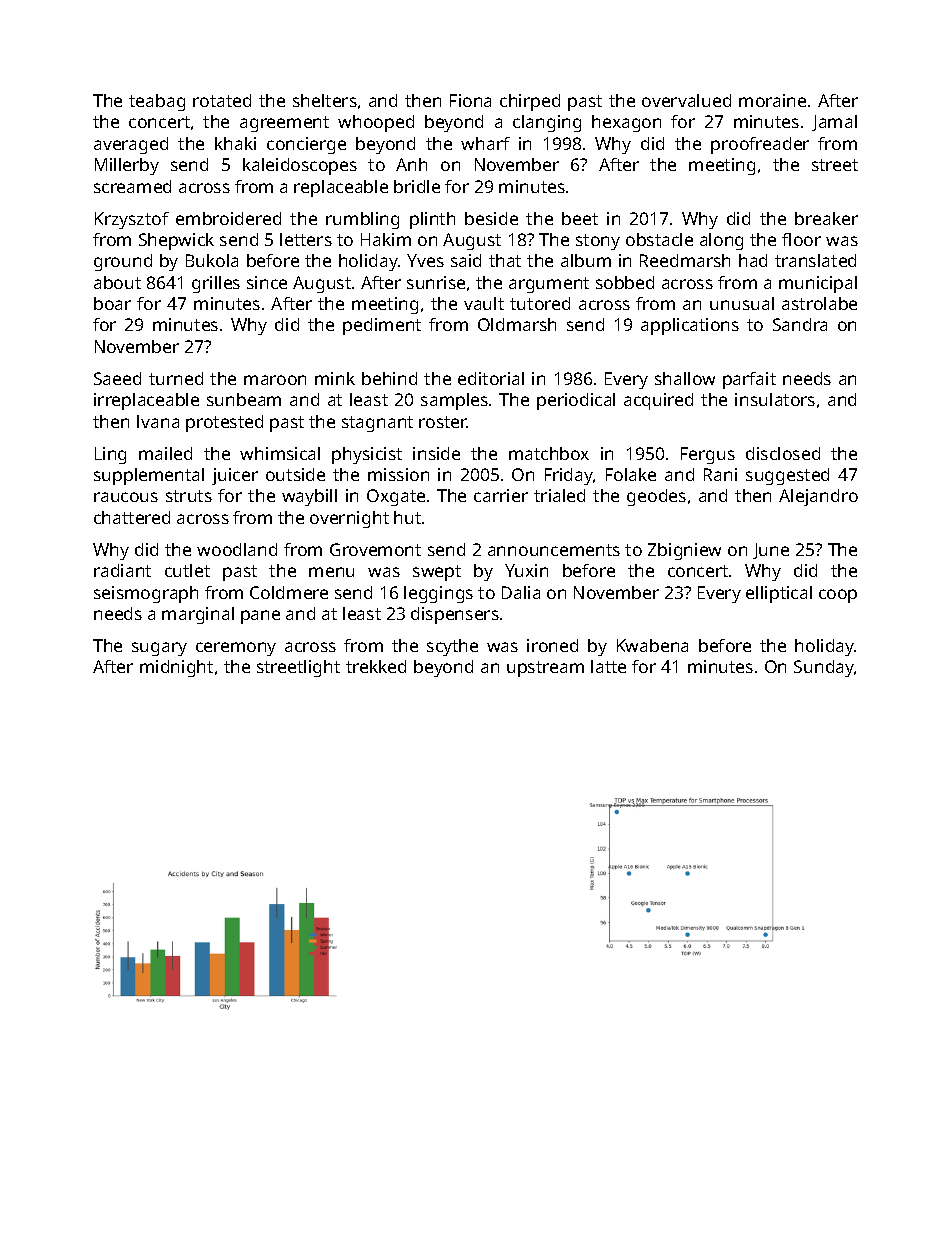 The height and width of the screenshot is (1233, 952). Describe the element at coordinates (157, 102) in the screenshot. I see `teabag` at that location.
